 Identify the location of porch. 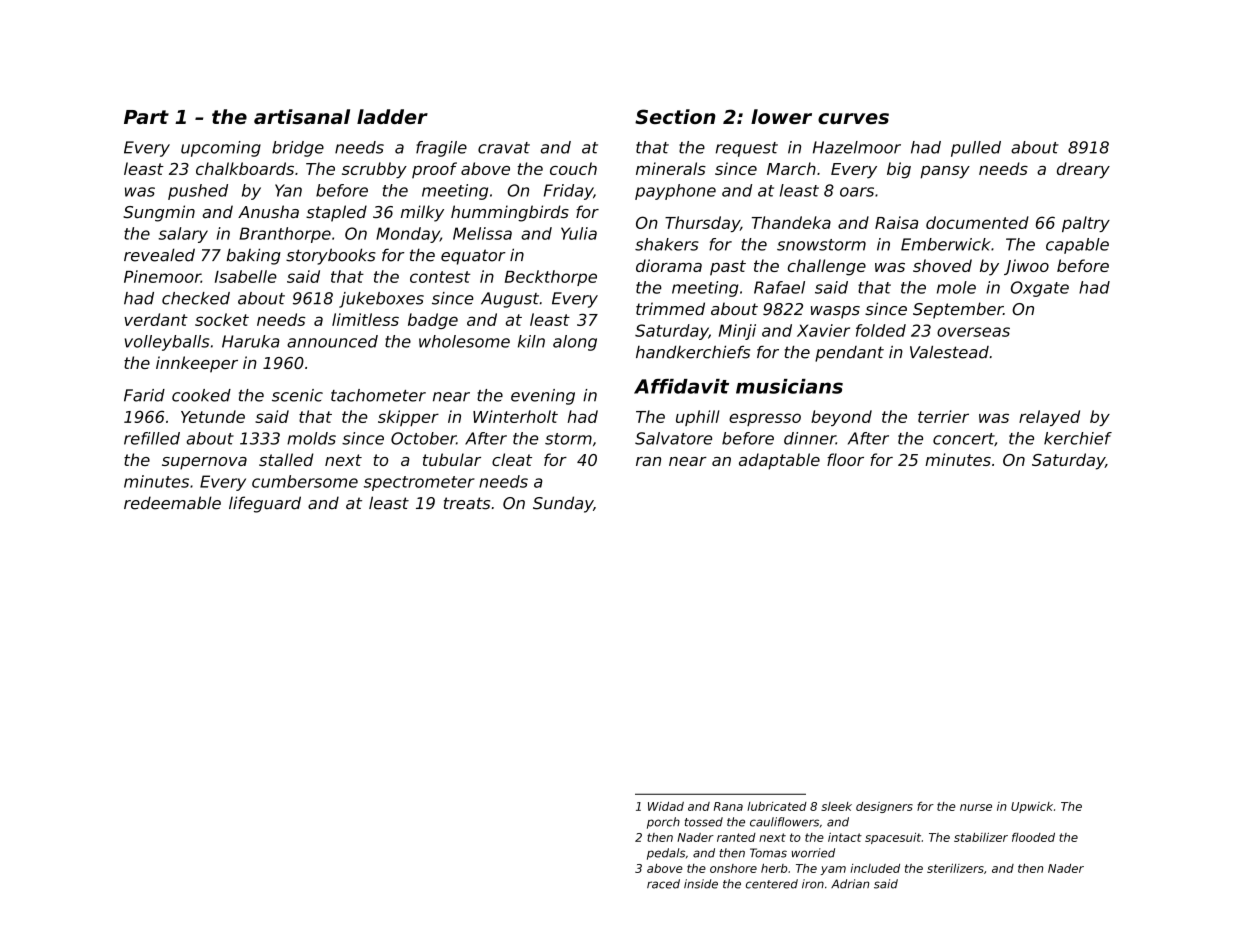
(663, 823).
